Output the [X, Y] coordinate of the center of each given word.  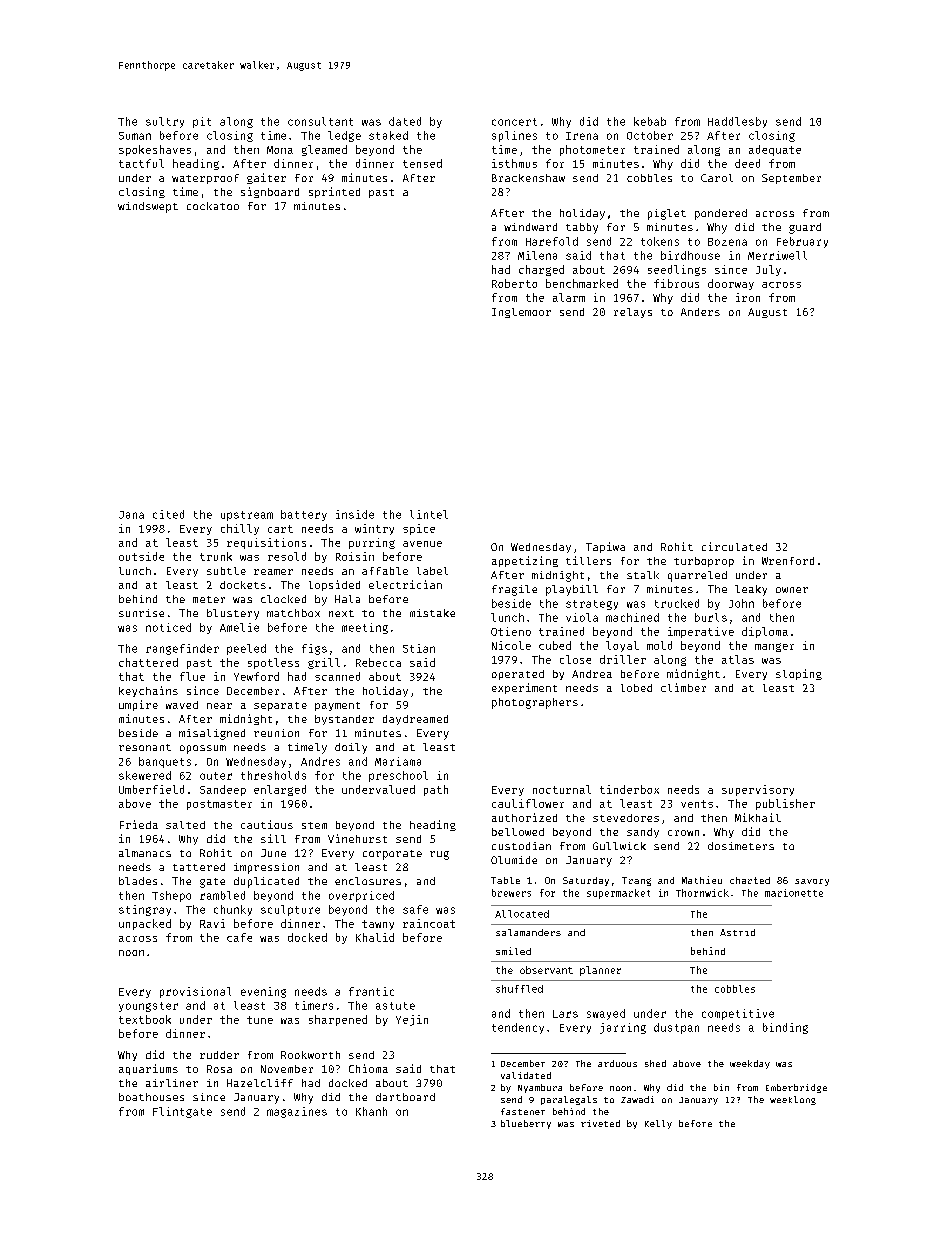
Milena [537, 255]
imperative [701, 632]
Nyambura [540, 1088]
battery [304, 515]
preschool [398, 776]
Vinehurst [357, 838]
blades [138, 881]
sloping [799, 674]
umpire [138, 705]
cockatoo [213, 206]
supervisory [758, 790]
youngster [148, 1007]
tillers [588, 560]
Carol [717, 178]
